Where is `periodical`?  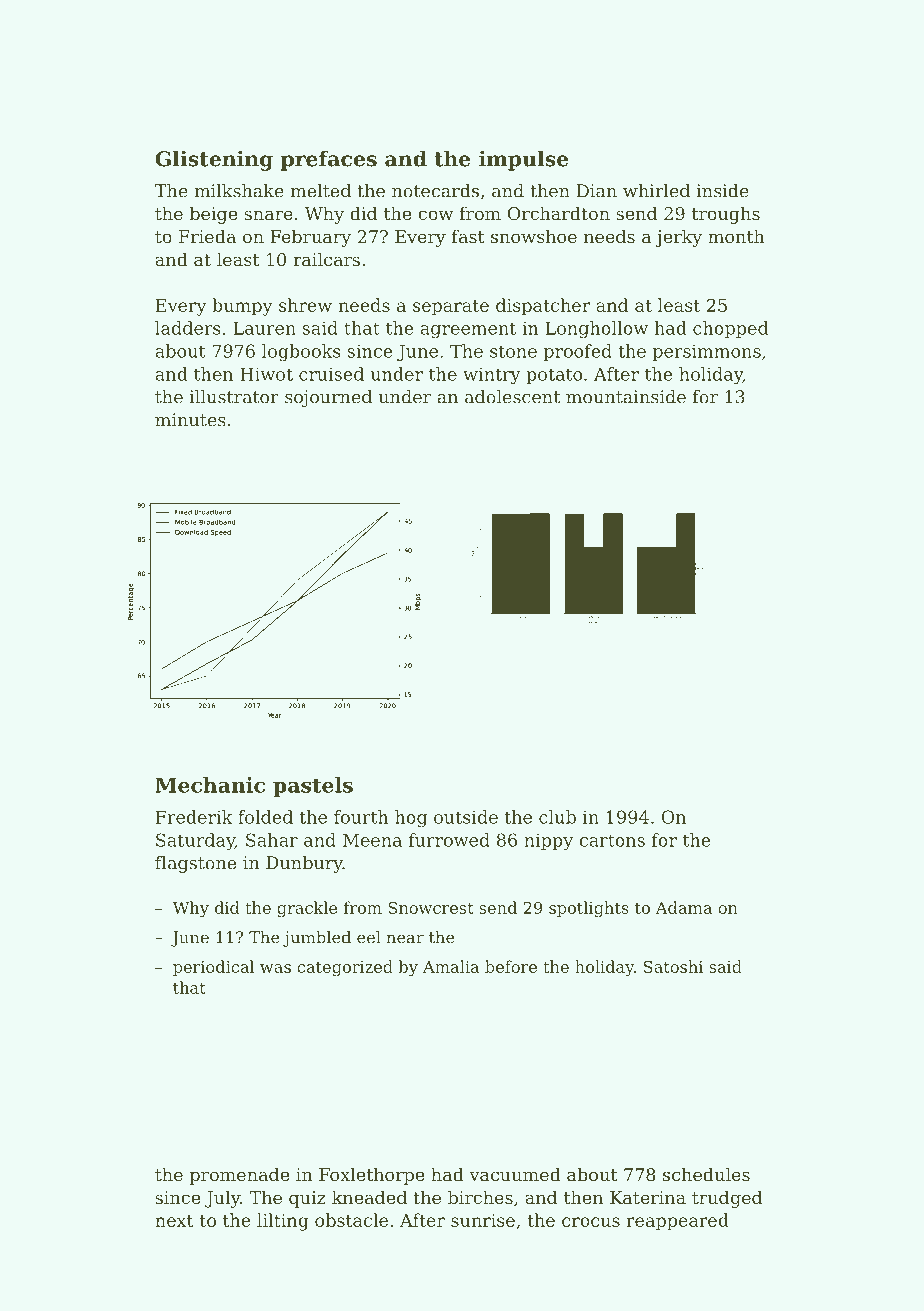 periodical is located at coordinates (213, 968).
